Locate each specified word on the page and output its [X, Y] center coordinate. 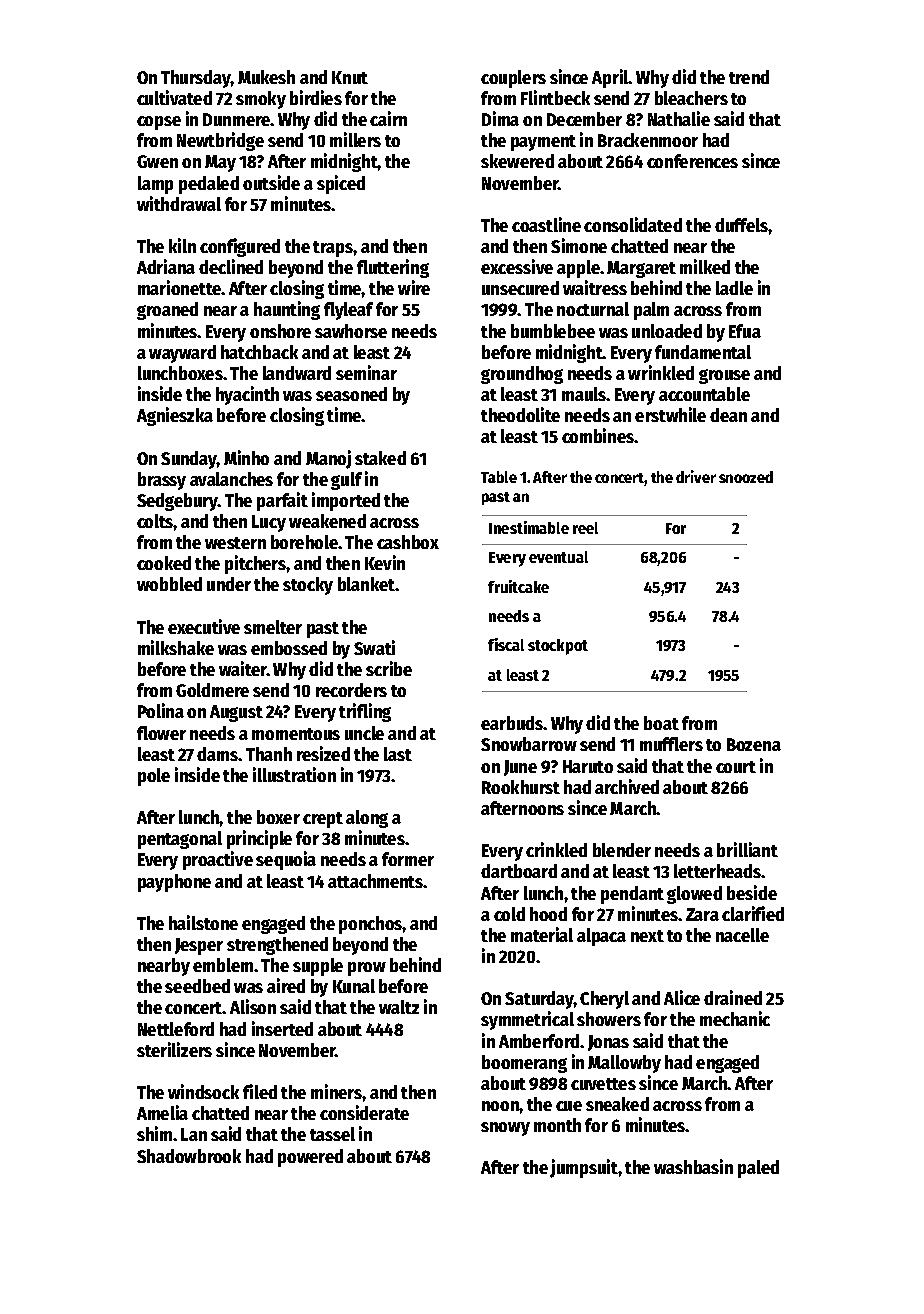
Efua [745, 331]
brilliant [747, 849]
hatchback [259, 352]
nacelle [742, 935]
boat [661, 723]
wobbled [169, 584]
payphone [174, 883]
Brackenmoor [648, 140]
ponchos [371, 925]
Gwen [157, 161]
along [367, 819]
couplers [513, 79]
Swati [374, 647]
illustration [294, 774]
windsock [203, 1091]
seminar [366, 372]
